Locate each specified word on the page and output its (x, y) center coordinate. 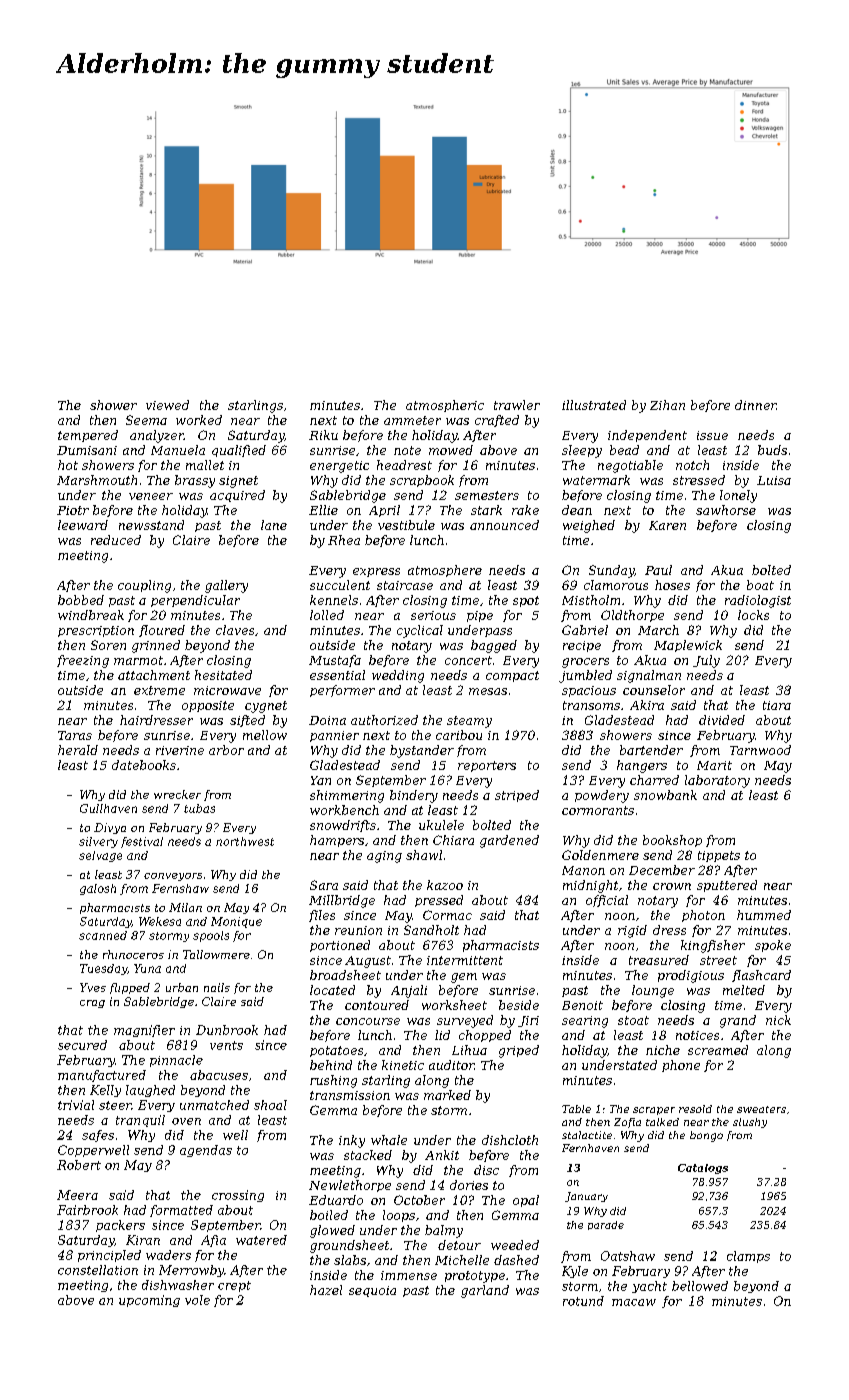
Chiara (453, 840)
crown (672, 886)
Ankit (442, 1155)
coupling (144, 586)
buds (772, 450)
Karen (667, 525)
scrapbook (422, 481)
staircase (405, 585)
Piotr (73, 510)
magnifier (144, 1031)
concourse (368, 1021)
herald (78, 750)
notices (697, 1035)
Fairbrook (87, 1210)
